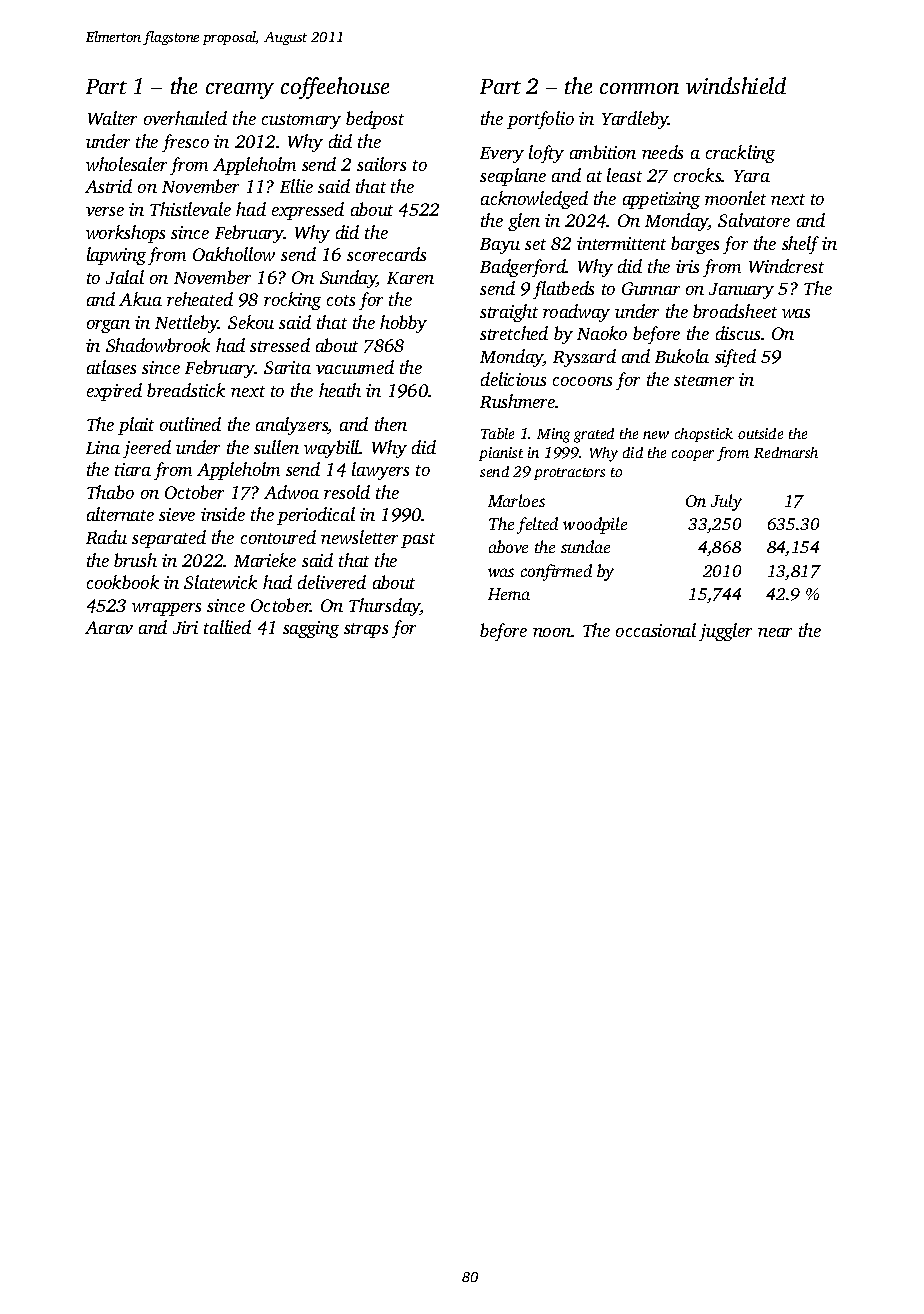  What do you see at coordinates (110, 492) in the screenshot?
I see `Thabo` at bounding box center [110, 492].
